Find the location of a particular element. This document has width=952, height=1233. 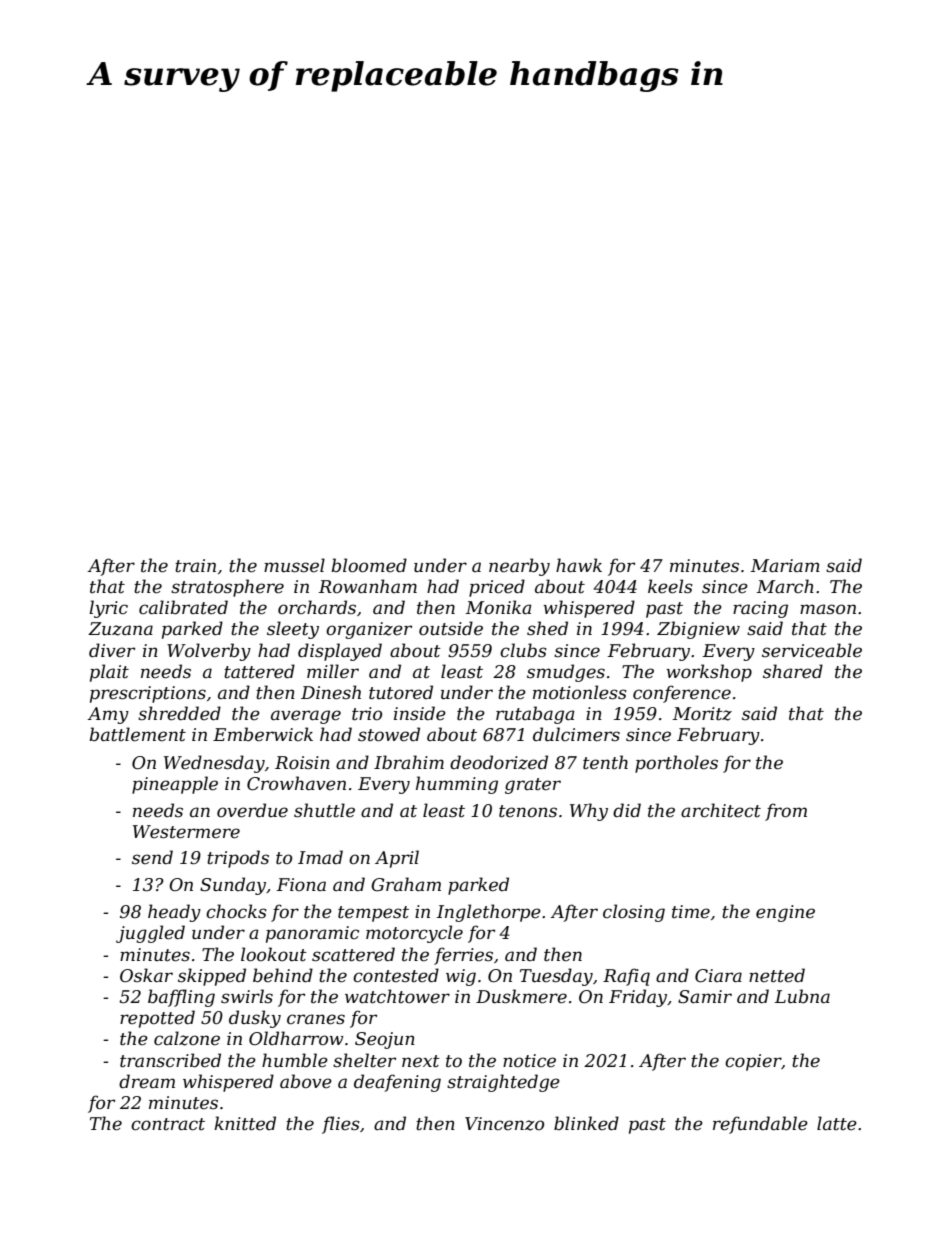

humming is located at coordinates (457, 785).
